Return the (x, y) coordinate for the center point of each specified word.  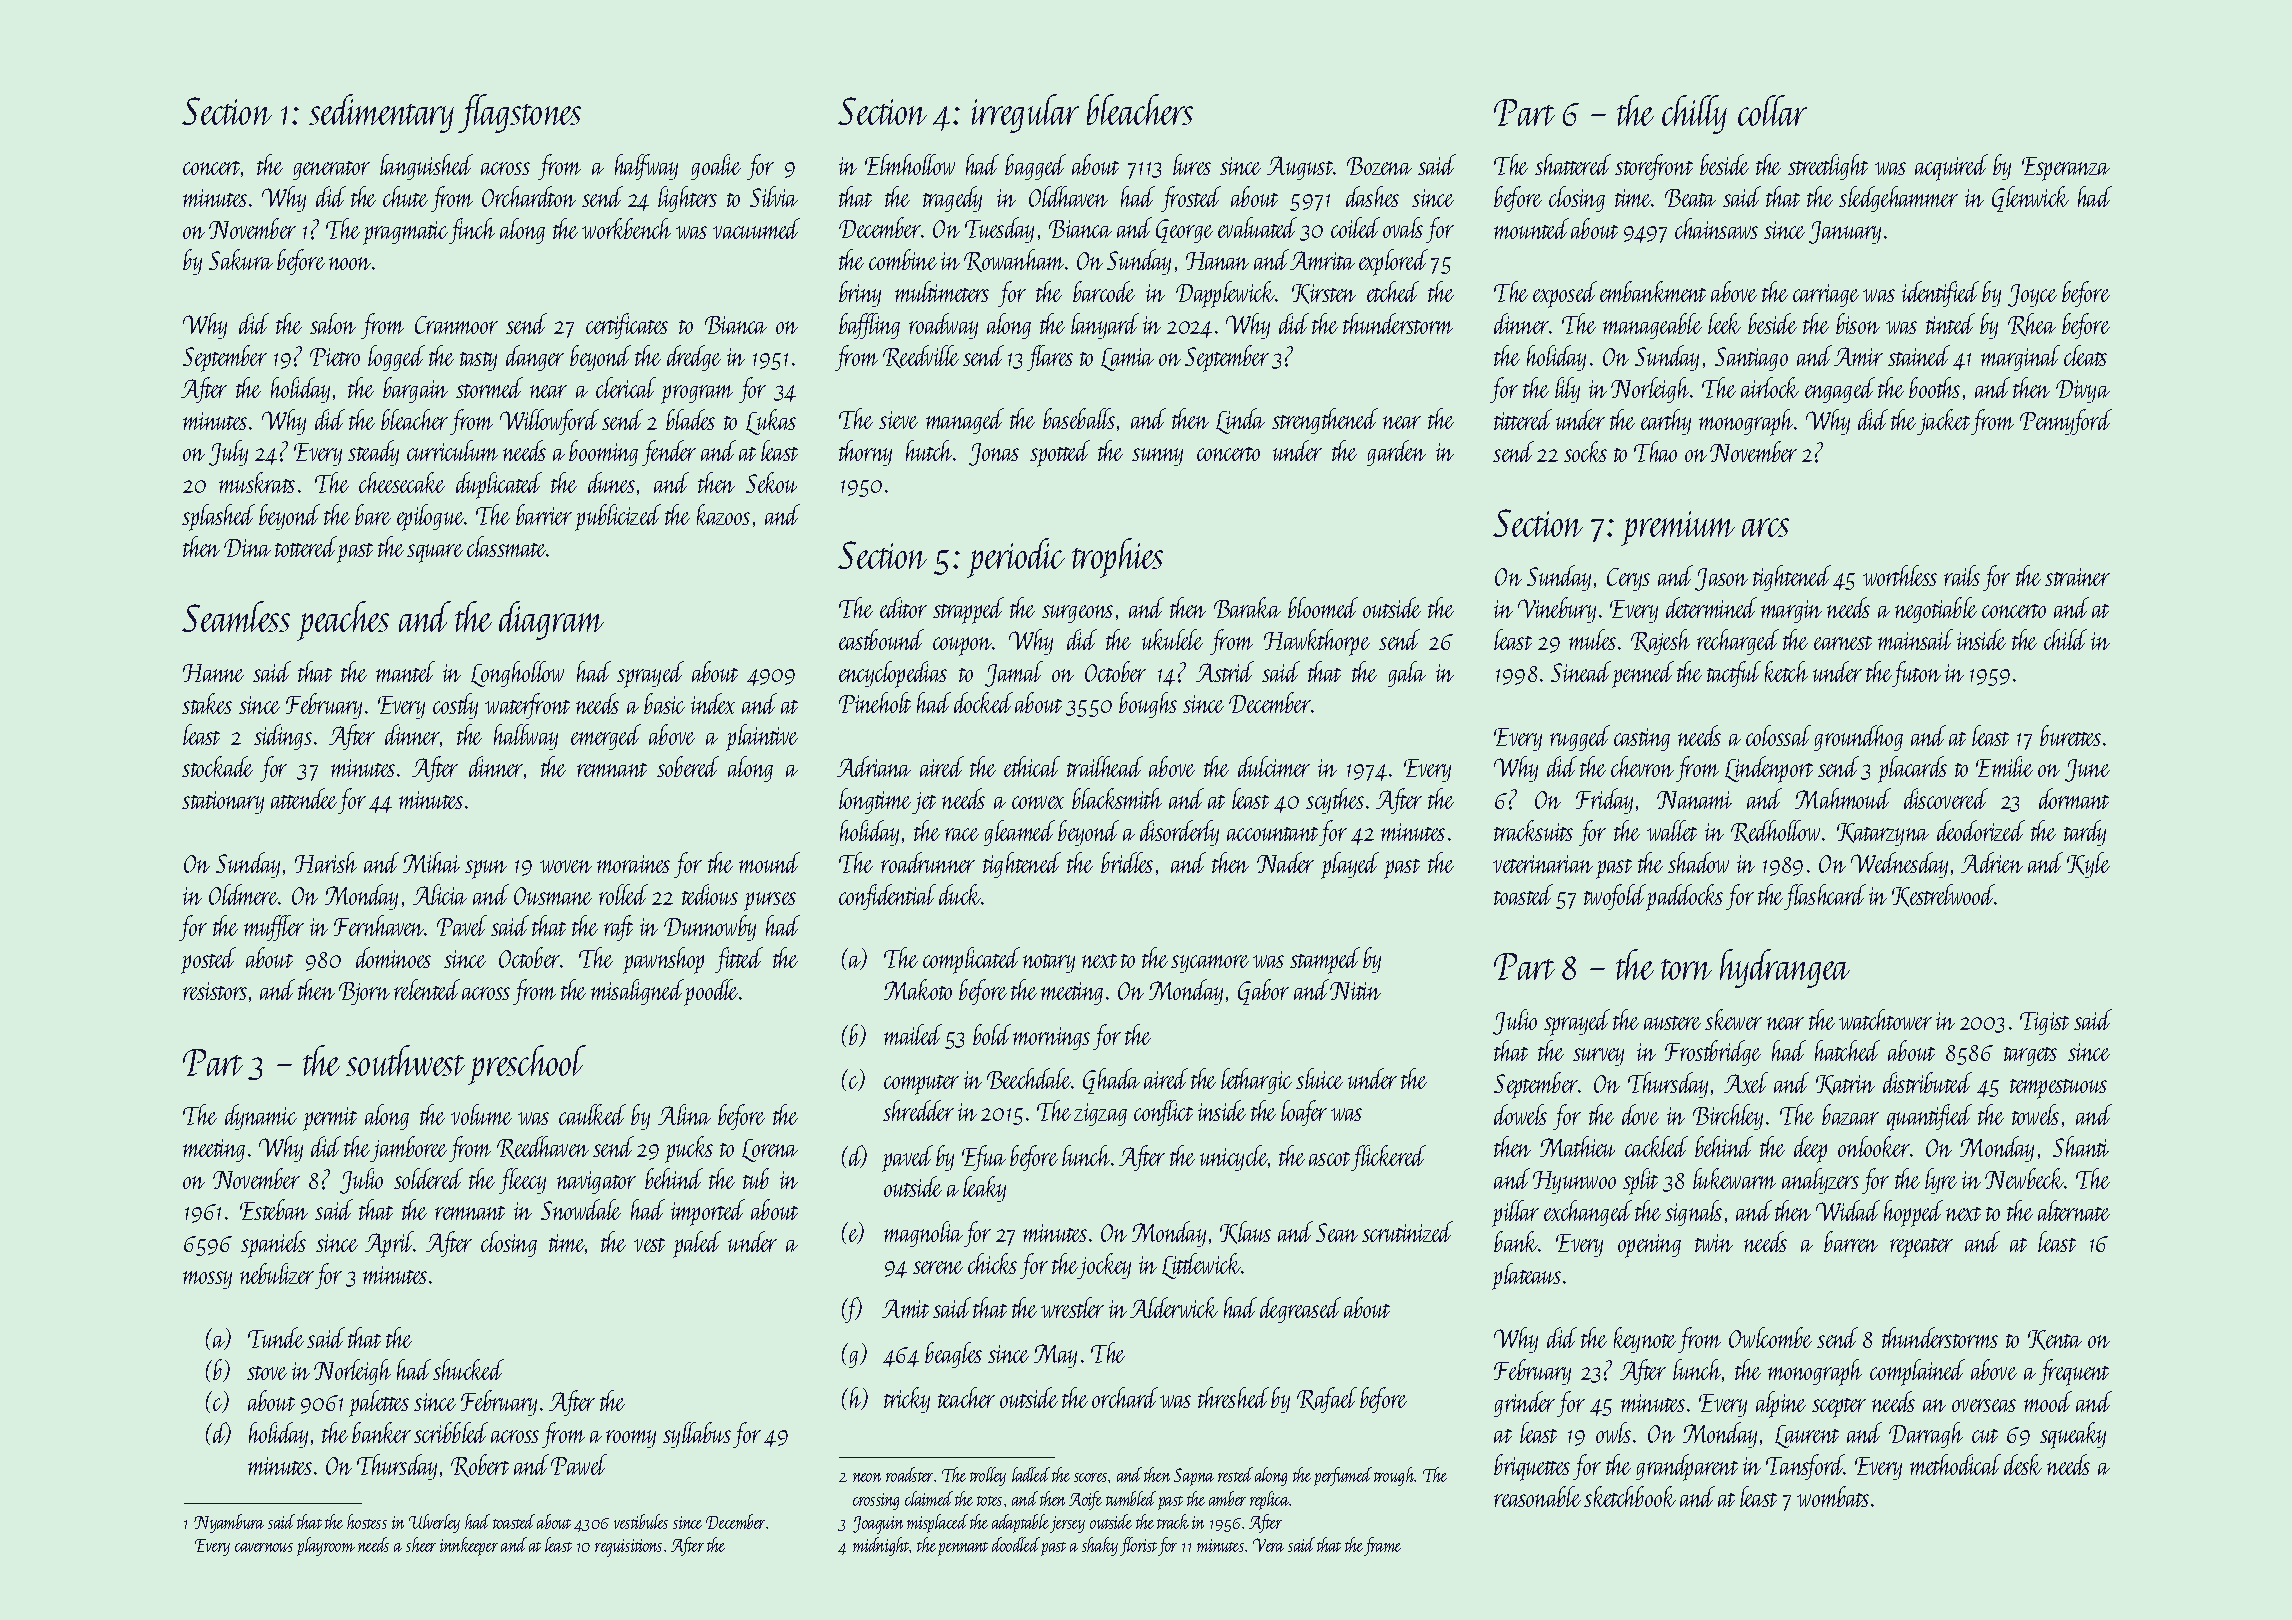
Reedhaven (543, 1147)
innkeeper (469, 1546)
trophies (1117, 558)
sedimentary (381, 113)
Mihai (431, 862)
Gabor (1263, 992)
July (228, 453)
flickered (1388, 1158)
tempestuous (2058, 1089)
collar (1772, 110)
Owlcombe (1770, 1337)
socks (1585, 451)
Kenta (2055, 1340)
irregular (1025, 113)
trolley (988, 1476)
